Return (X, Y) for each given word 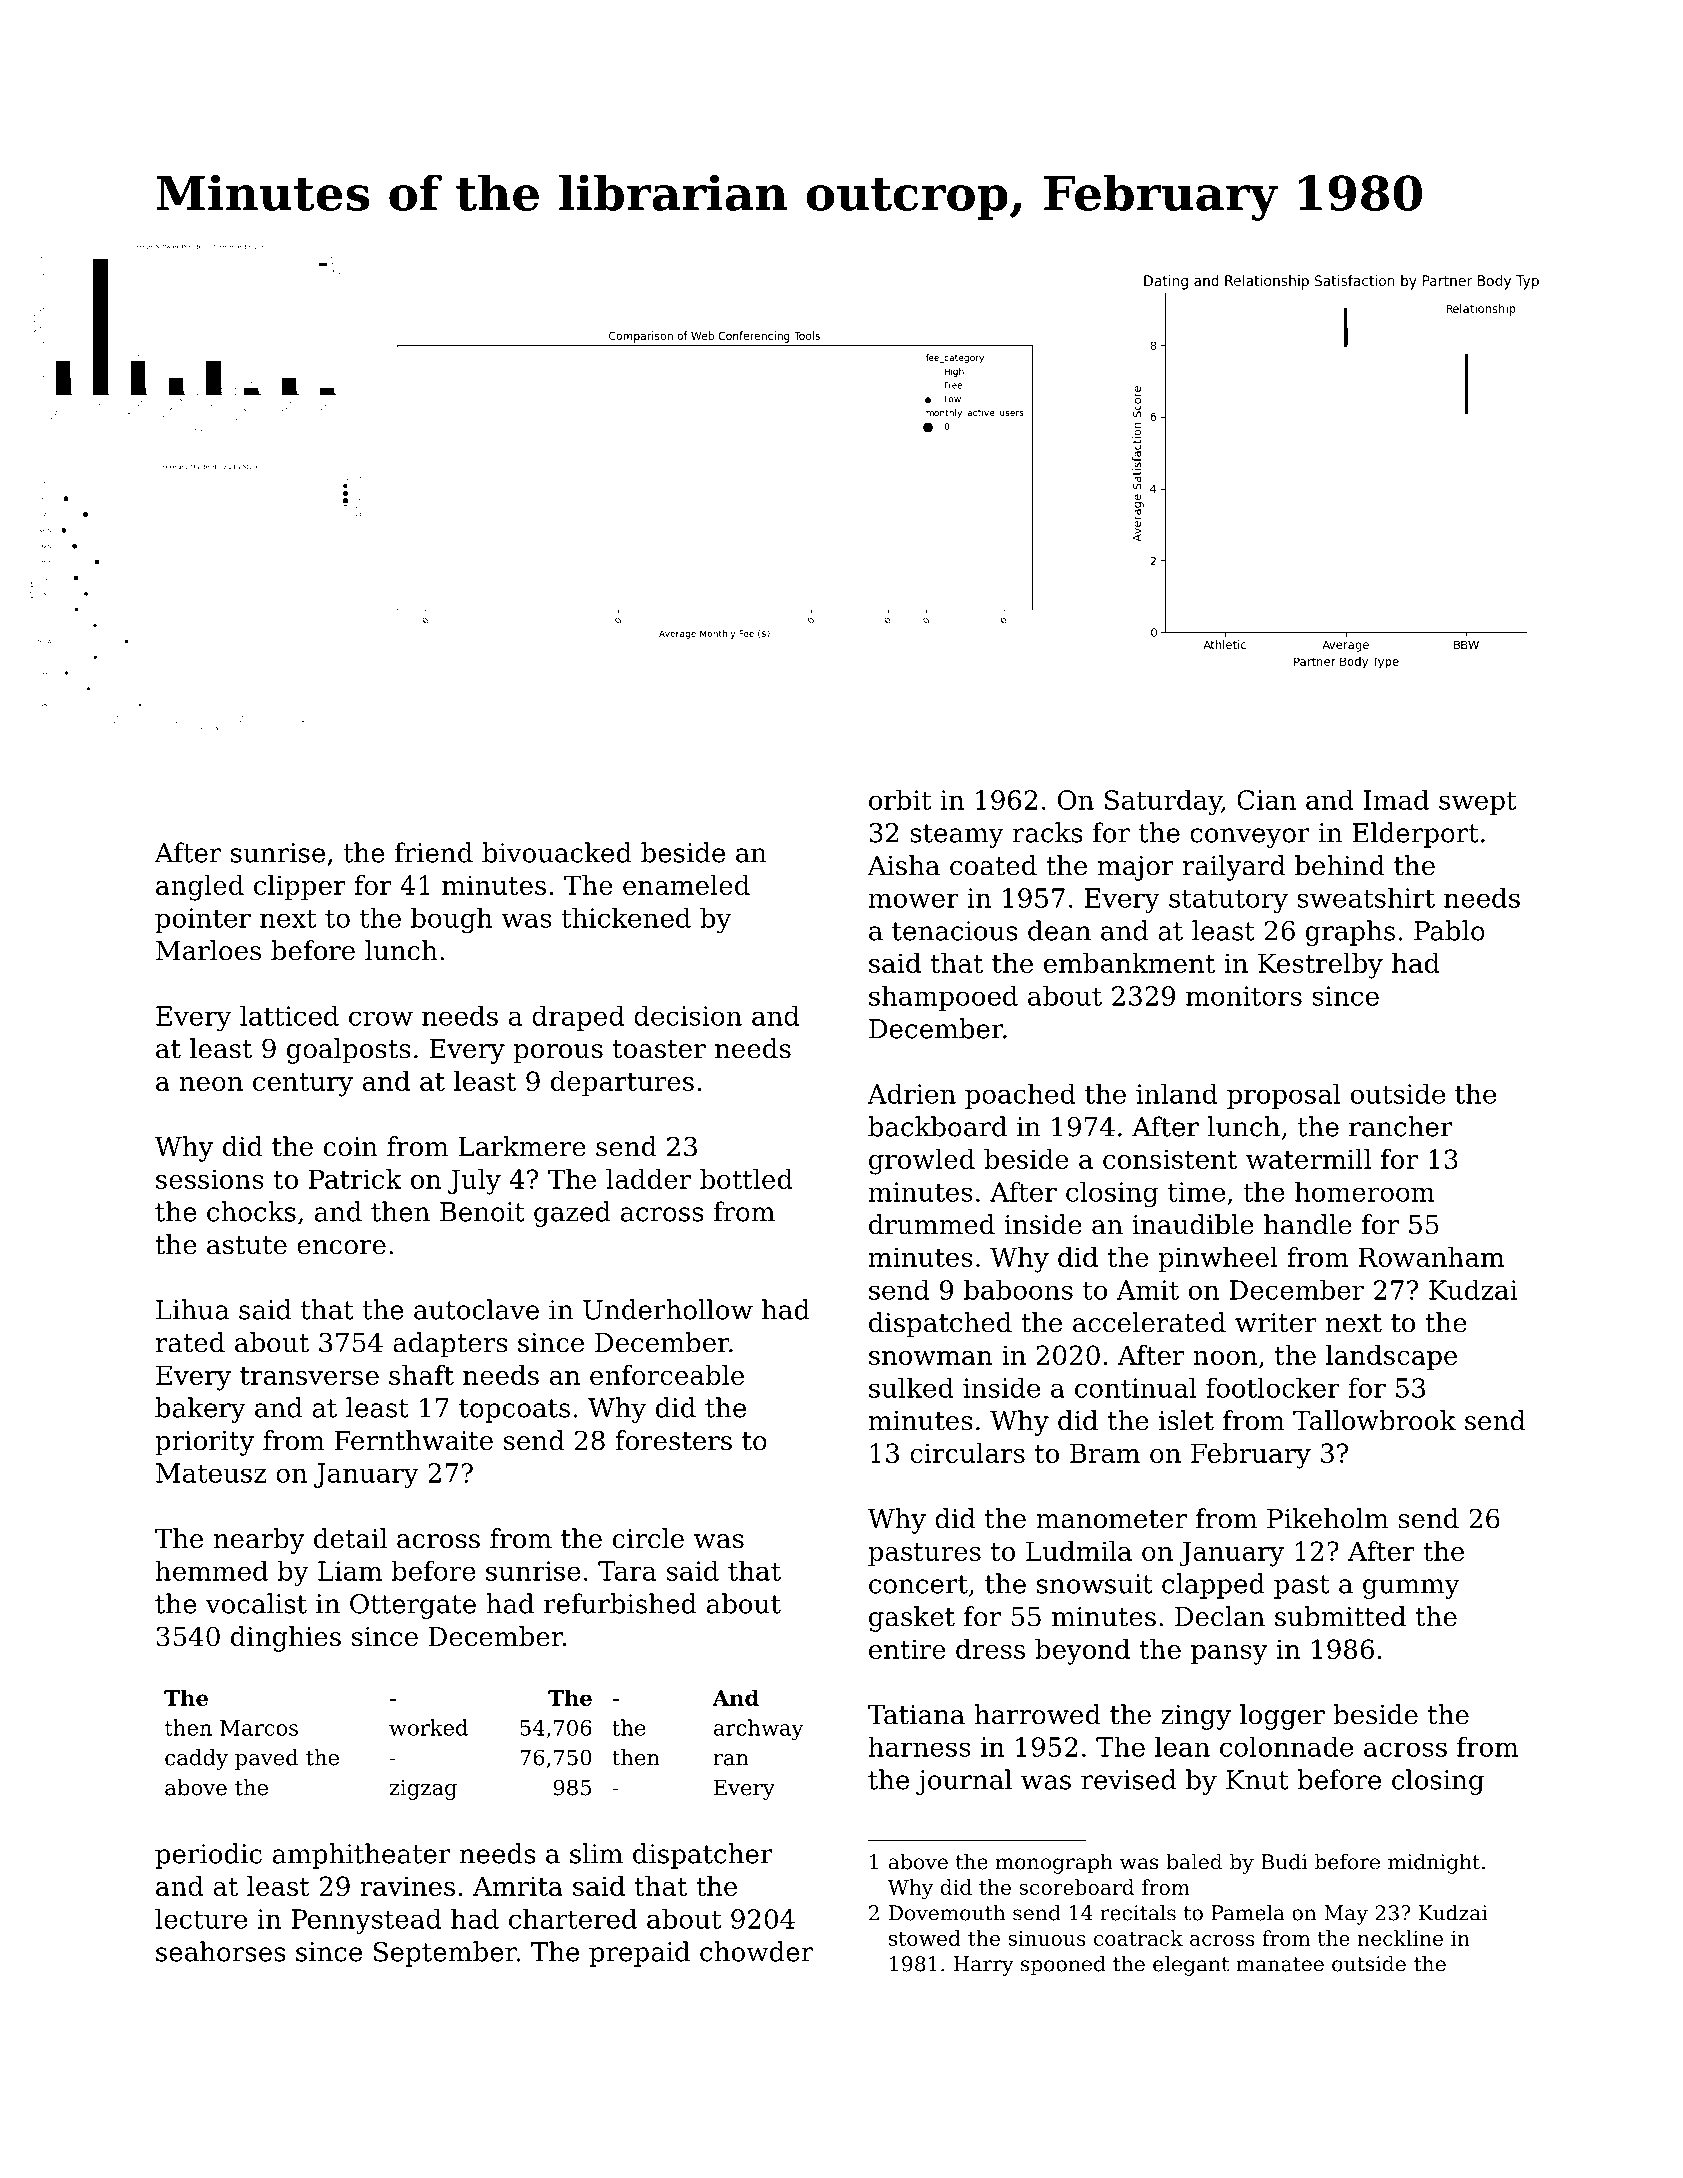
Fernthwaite (413, 1440)
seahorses (221, 1951)
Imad (1396, 799)
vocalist (256, 1603)
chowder (756, 1951)
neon (211, 1084)
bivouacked (557, 852)
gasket (912, 1619)
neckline (1400, 1938)
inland (1177, 1093)
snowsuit (1095, 1584)
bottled (746, 1179)
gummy (1411, 1589)
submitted (1340, 1616)
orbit (900, 800)
